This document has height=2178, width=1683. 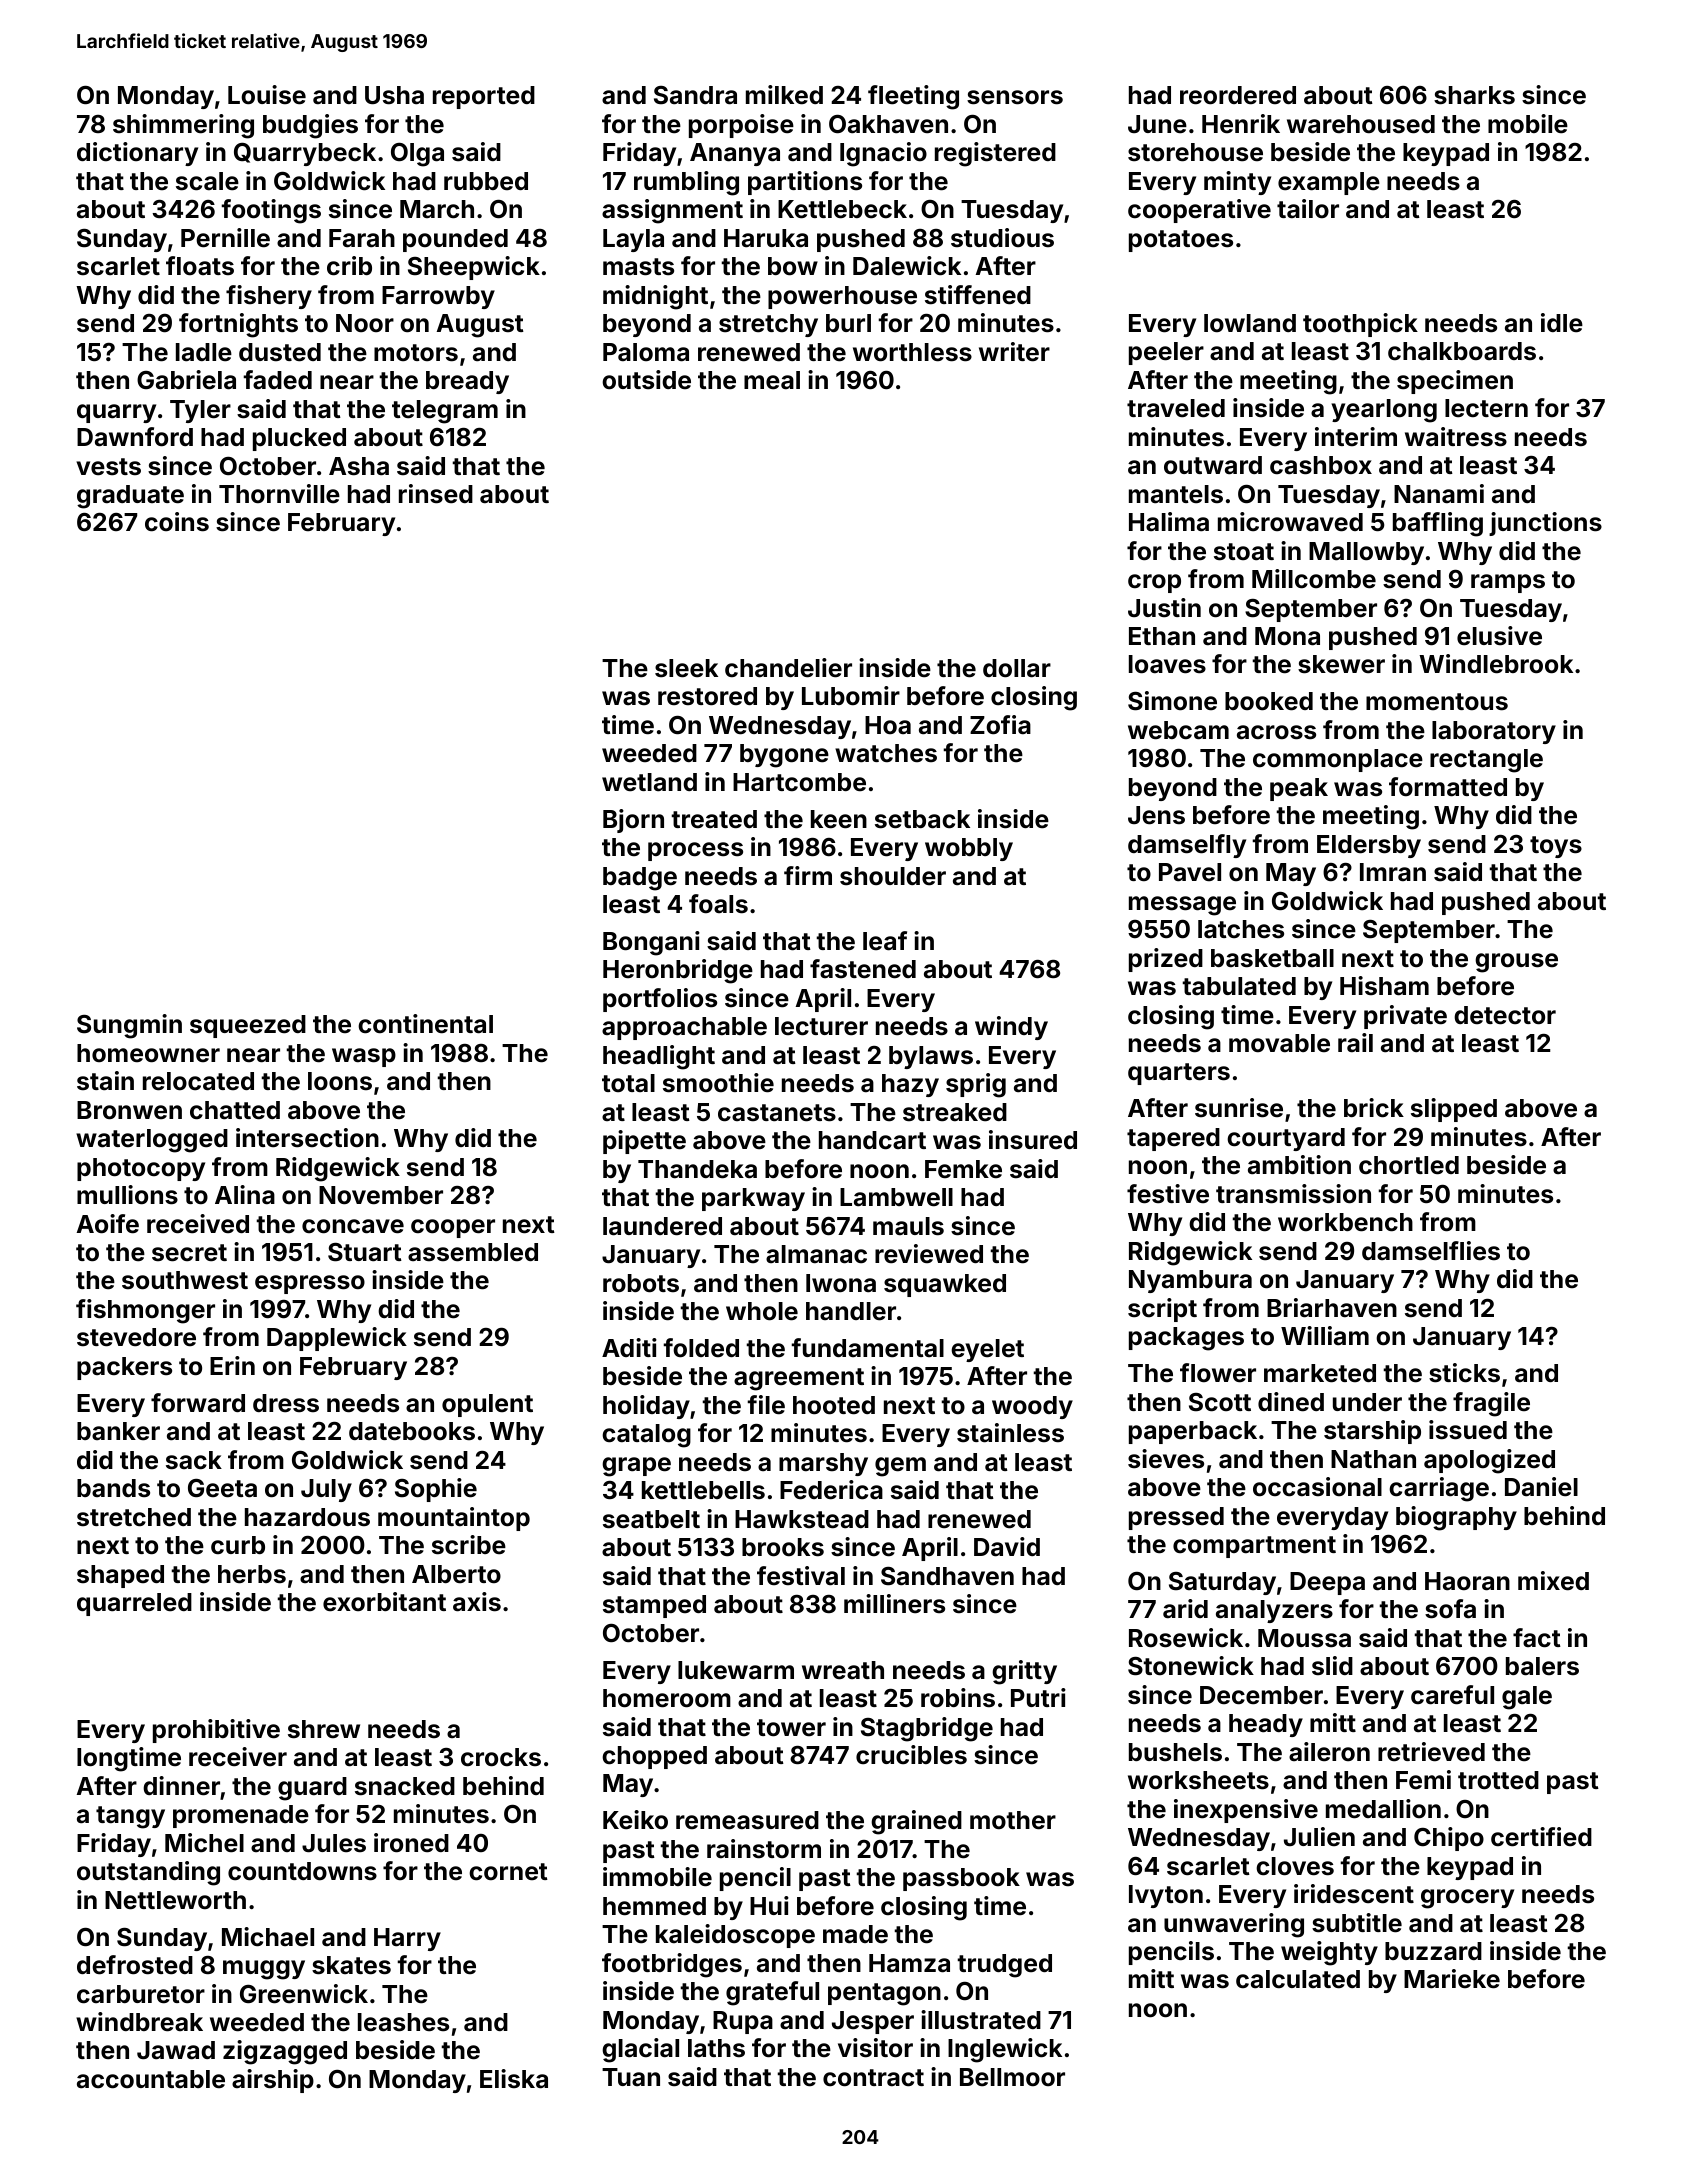 What do you see at coordinates (649, 782) in the document?
I see `wetland` at bounding box center [649, 782].
